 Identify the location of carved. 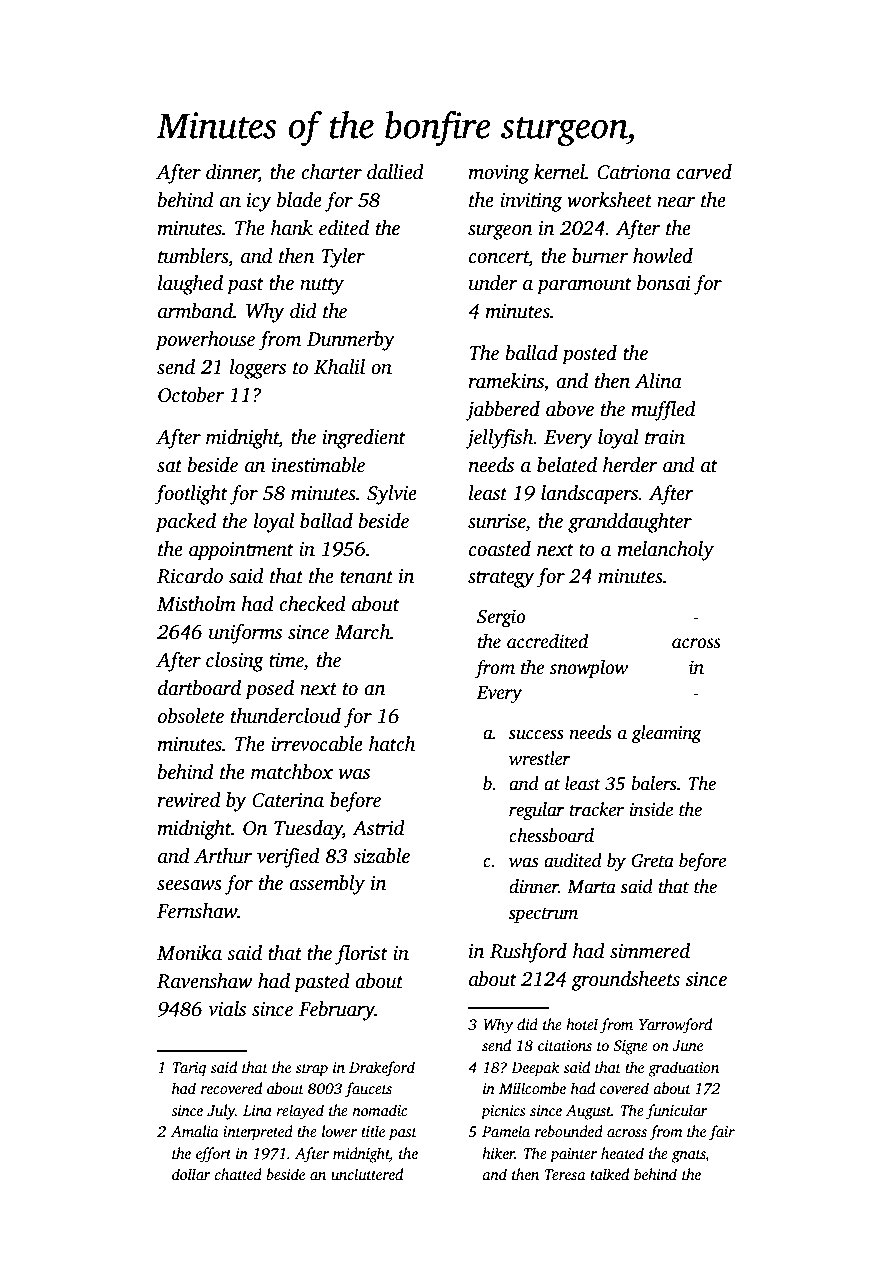
(704, 172).
